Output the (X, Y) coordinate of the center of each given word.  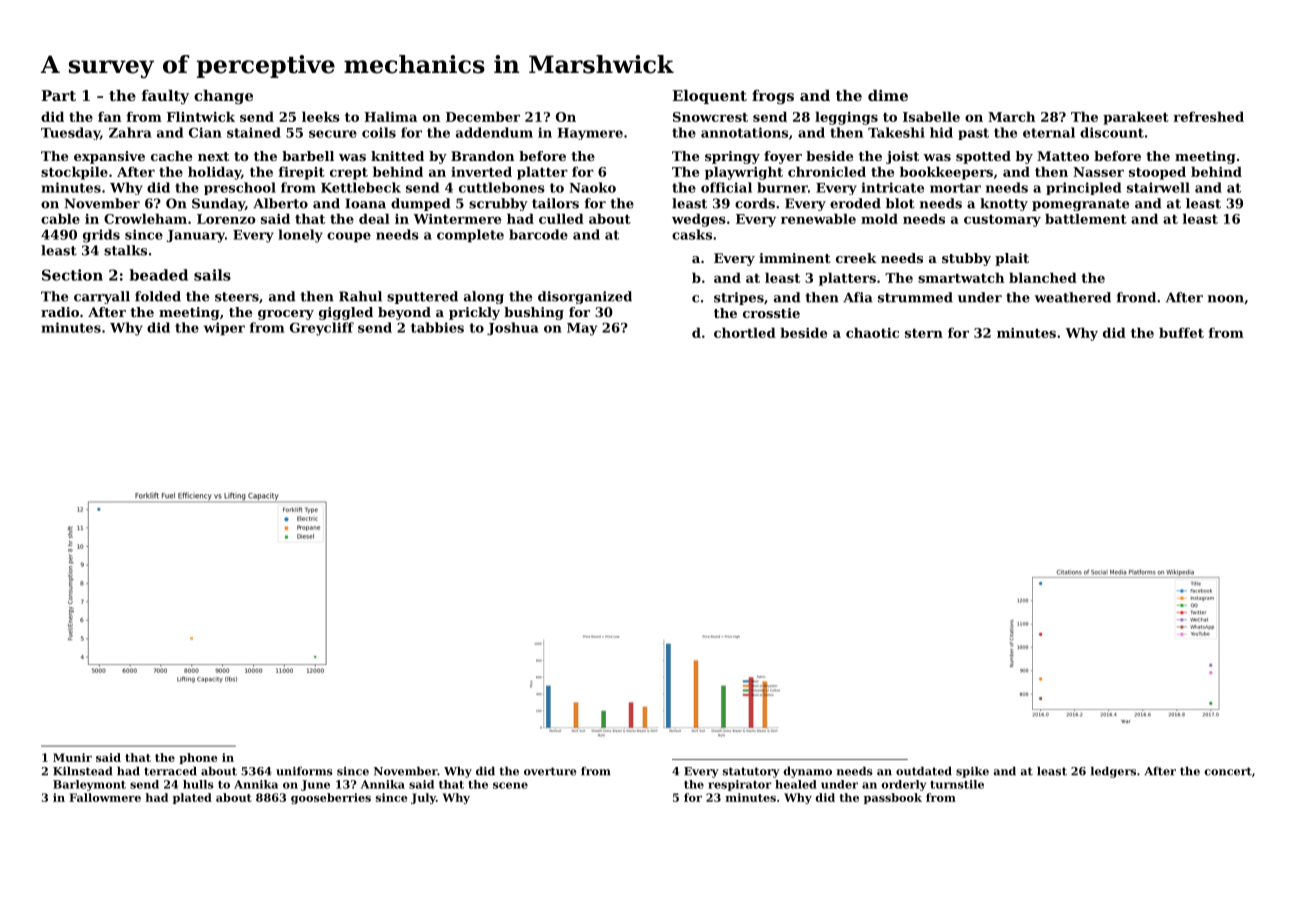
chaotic (872, 332)
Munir (72, 757)
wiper (224, 329)
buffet (1181, 332)
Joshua (513, 328)
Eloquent (709, 97)
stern (924, 333)
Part (58, 95)
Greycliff (322, 329)
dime (888, 95)
